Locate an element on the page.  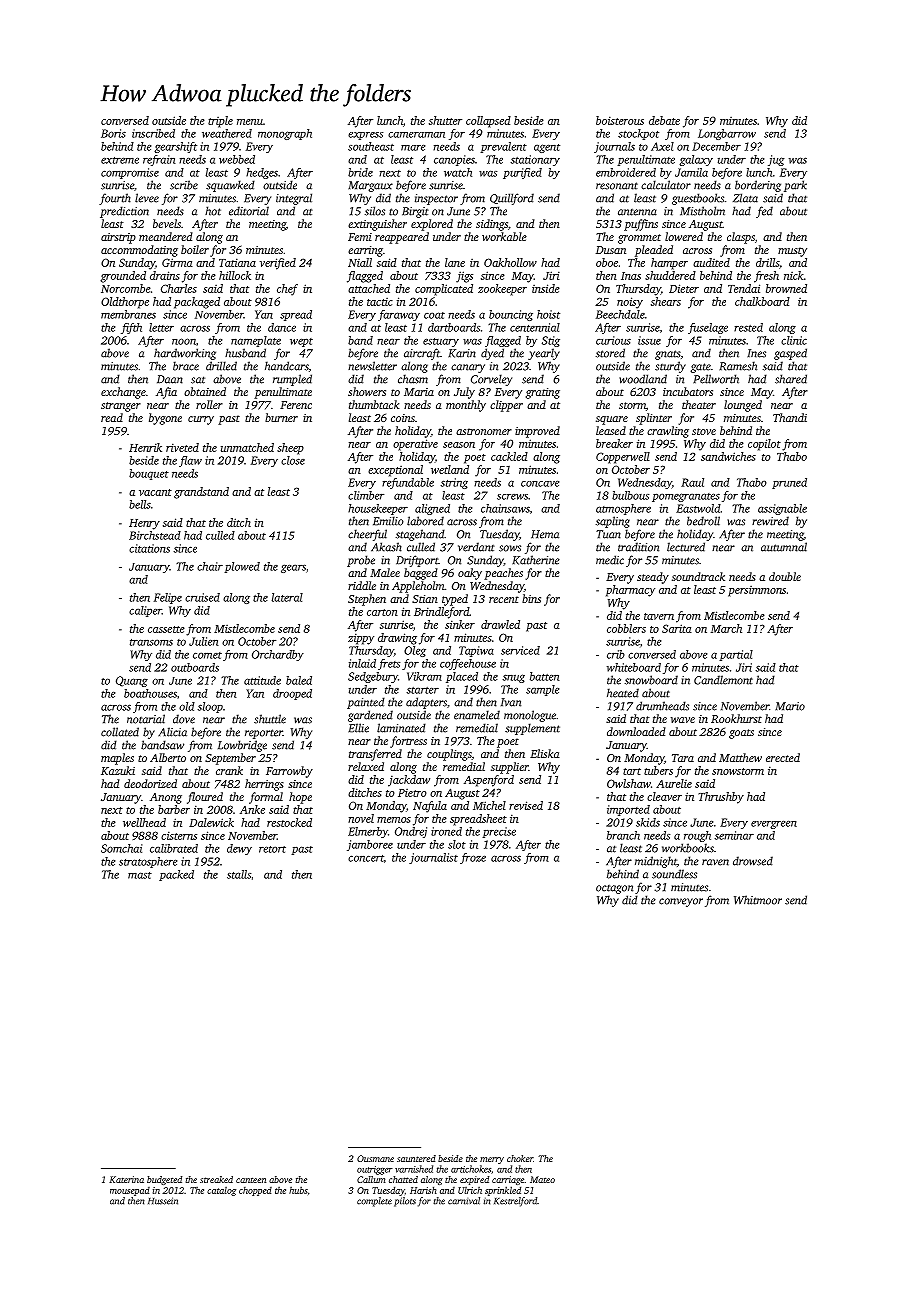
Mateo is located at coordinates (542, 1179).
